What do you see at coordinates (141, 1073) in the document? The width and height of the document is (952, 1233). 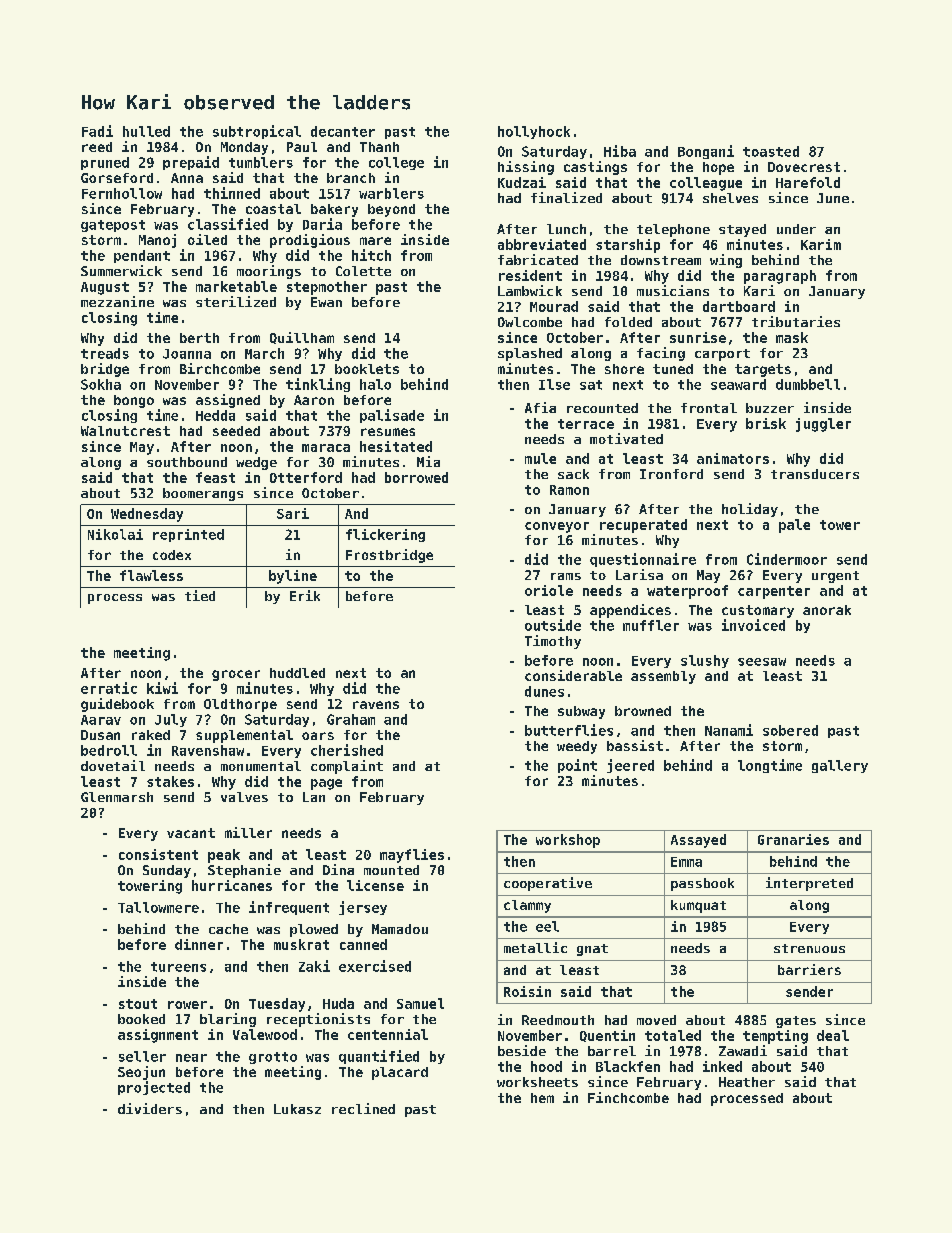 I see `Seojun` at bounding box center [141, 1073].
